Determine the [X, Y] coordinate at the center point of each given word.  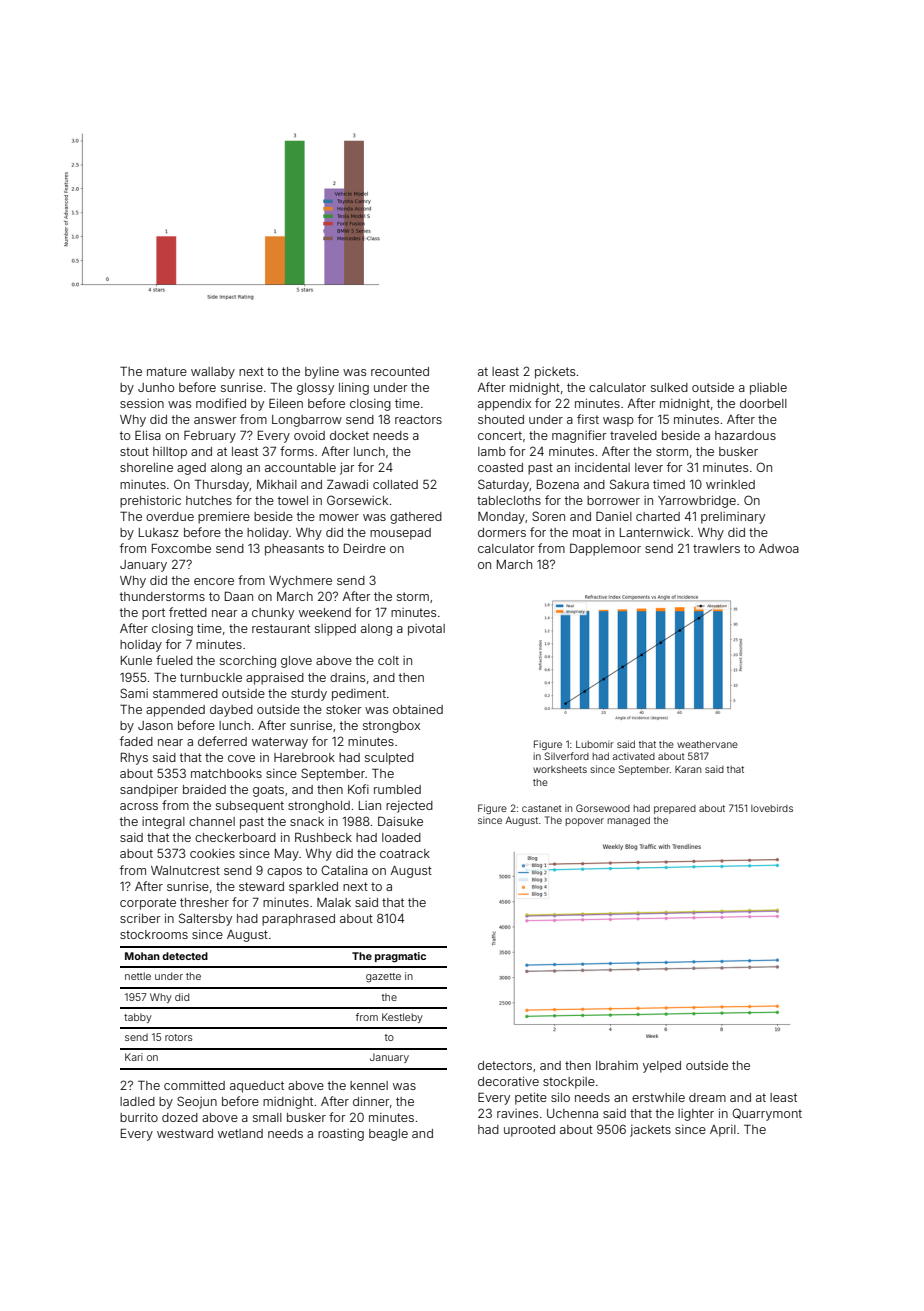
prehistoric [150, 502]
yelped [662, 1067]
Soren [548, 516]
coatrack [405, 853]
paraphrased [298, 920]
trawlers [716, 548]
